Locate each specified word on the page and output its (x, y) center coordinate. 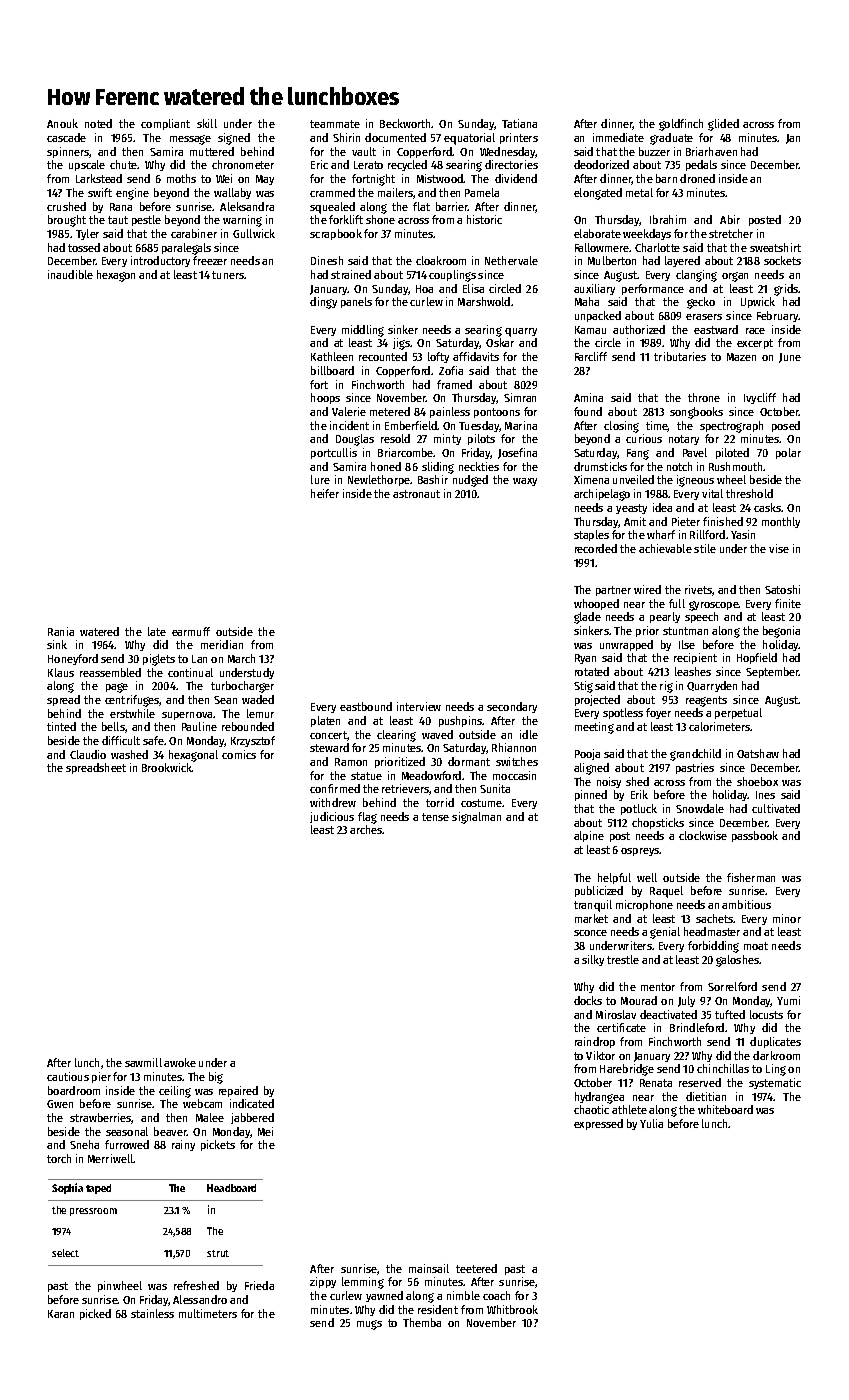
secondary (512, 707)
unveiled (633, 479)
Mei (265, 1131)
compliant (165, 124)
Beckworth (406, 123)
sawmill (143, 1062)
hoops (325, 398)
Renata (656, 1083)
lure (320, 479)
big (216, 1078)
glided (723, 125)
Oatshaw (758, 753)
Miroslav (616, 1014)
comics (239, 754)
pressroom (93, 1212)
